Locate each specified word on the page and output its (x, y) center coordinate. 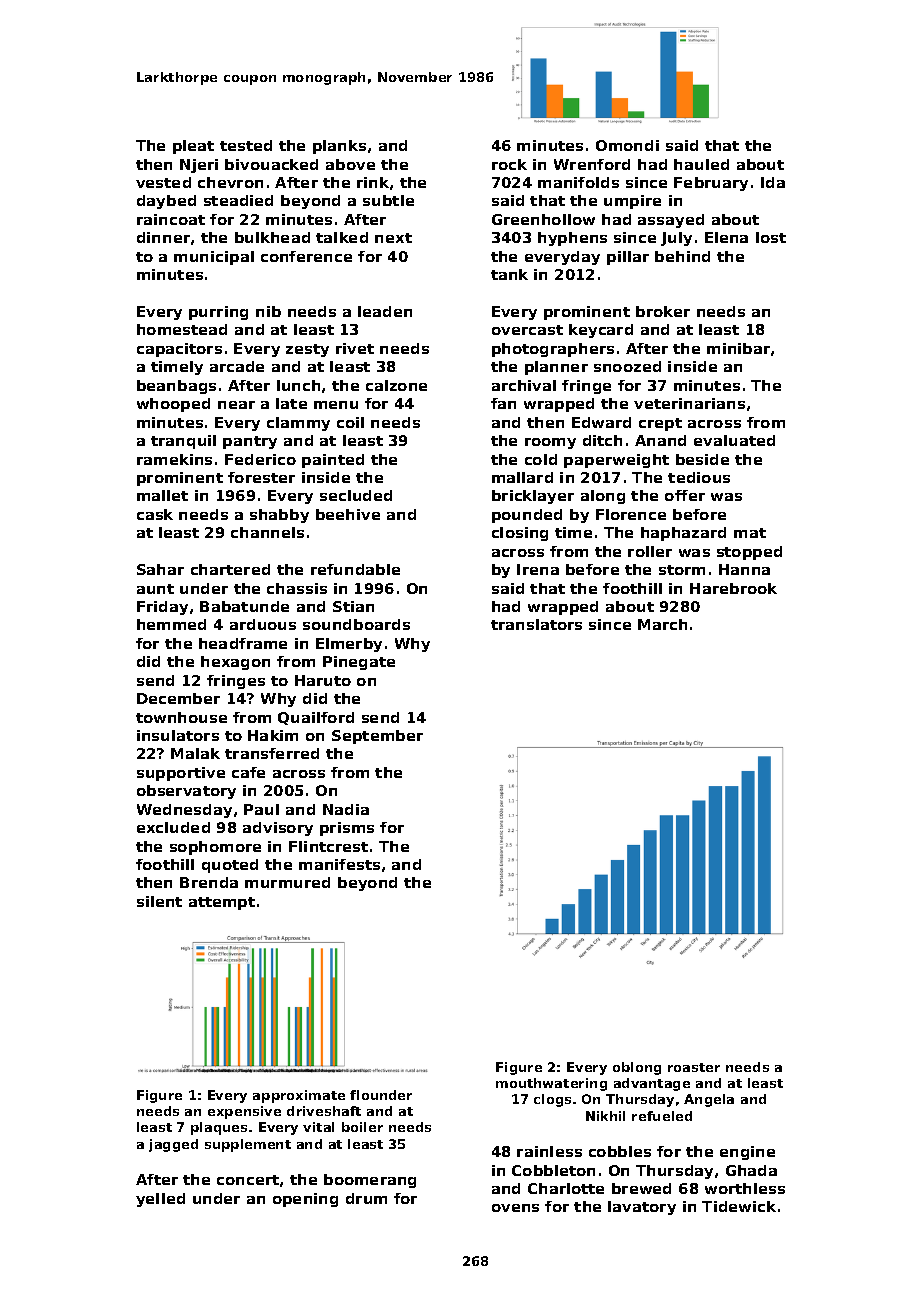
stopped (749, 553)
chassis (297, 588)
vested (163, 182)
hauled (701, 164)
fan (503, 403)
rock (509, 164)
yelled (160, 1200)
